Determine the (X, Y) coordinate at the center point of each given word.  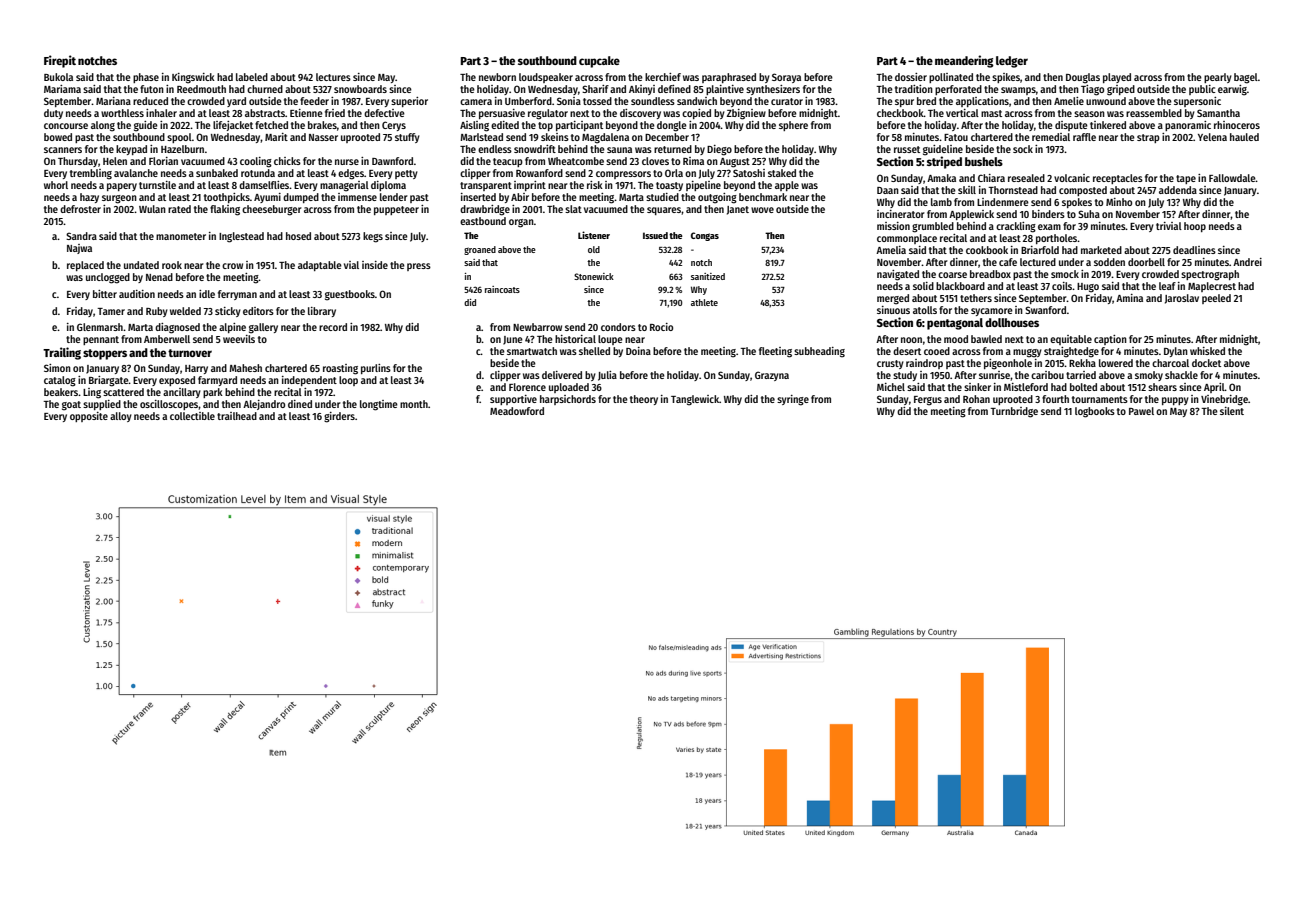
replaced (85, 266)
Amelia (891, 250)
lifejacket (233, 126)
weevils (239, 339)
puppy (1175, 401)
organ (521, 223)
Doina (638, 351)
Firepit (60, 61)
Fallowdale (1232, 178)
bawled (986, 339)
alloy (121, 417)
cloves (655, 161)
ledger (1012, 62)
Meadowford (517, 411)
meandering (964, 61)
